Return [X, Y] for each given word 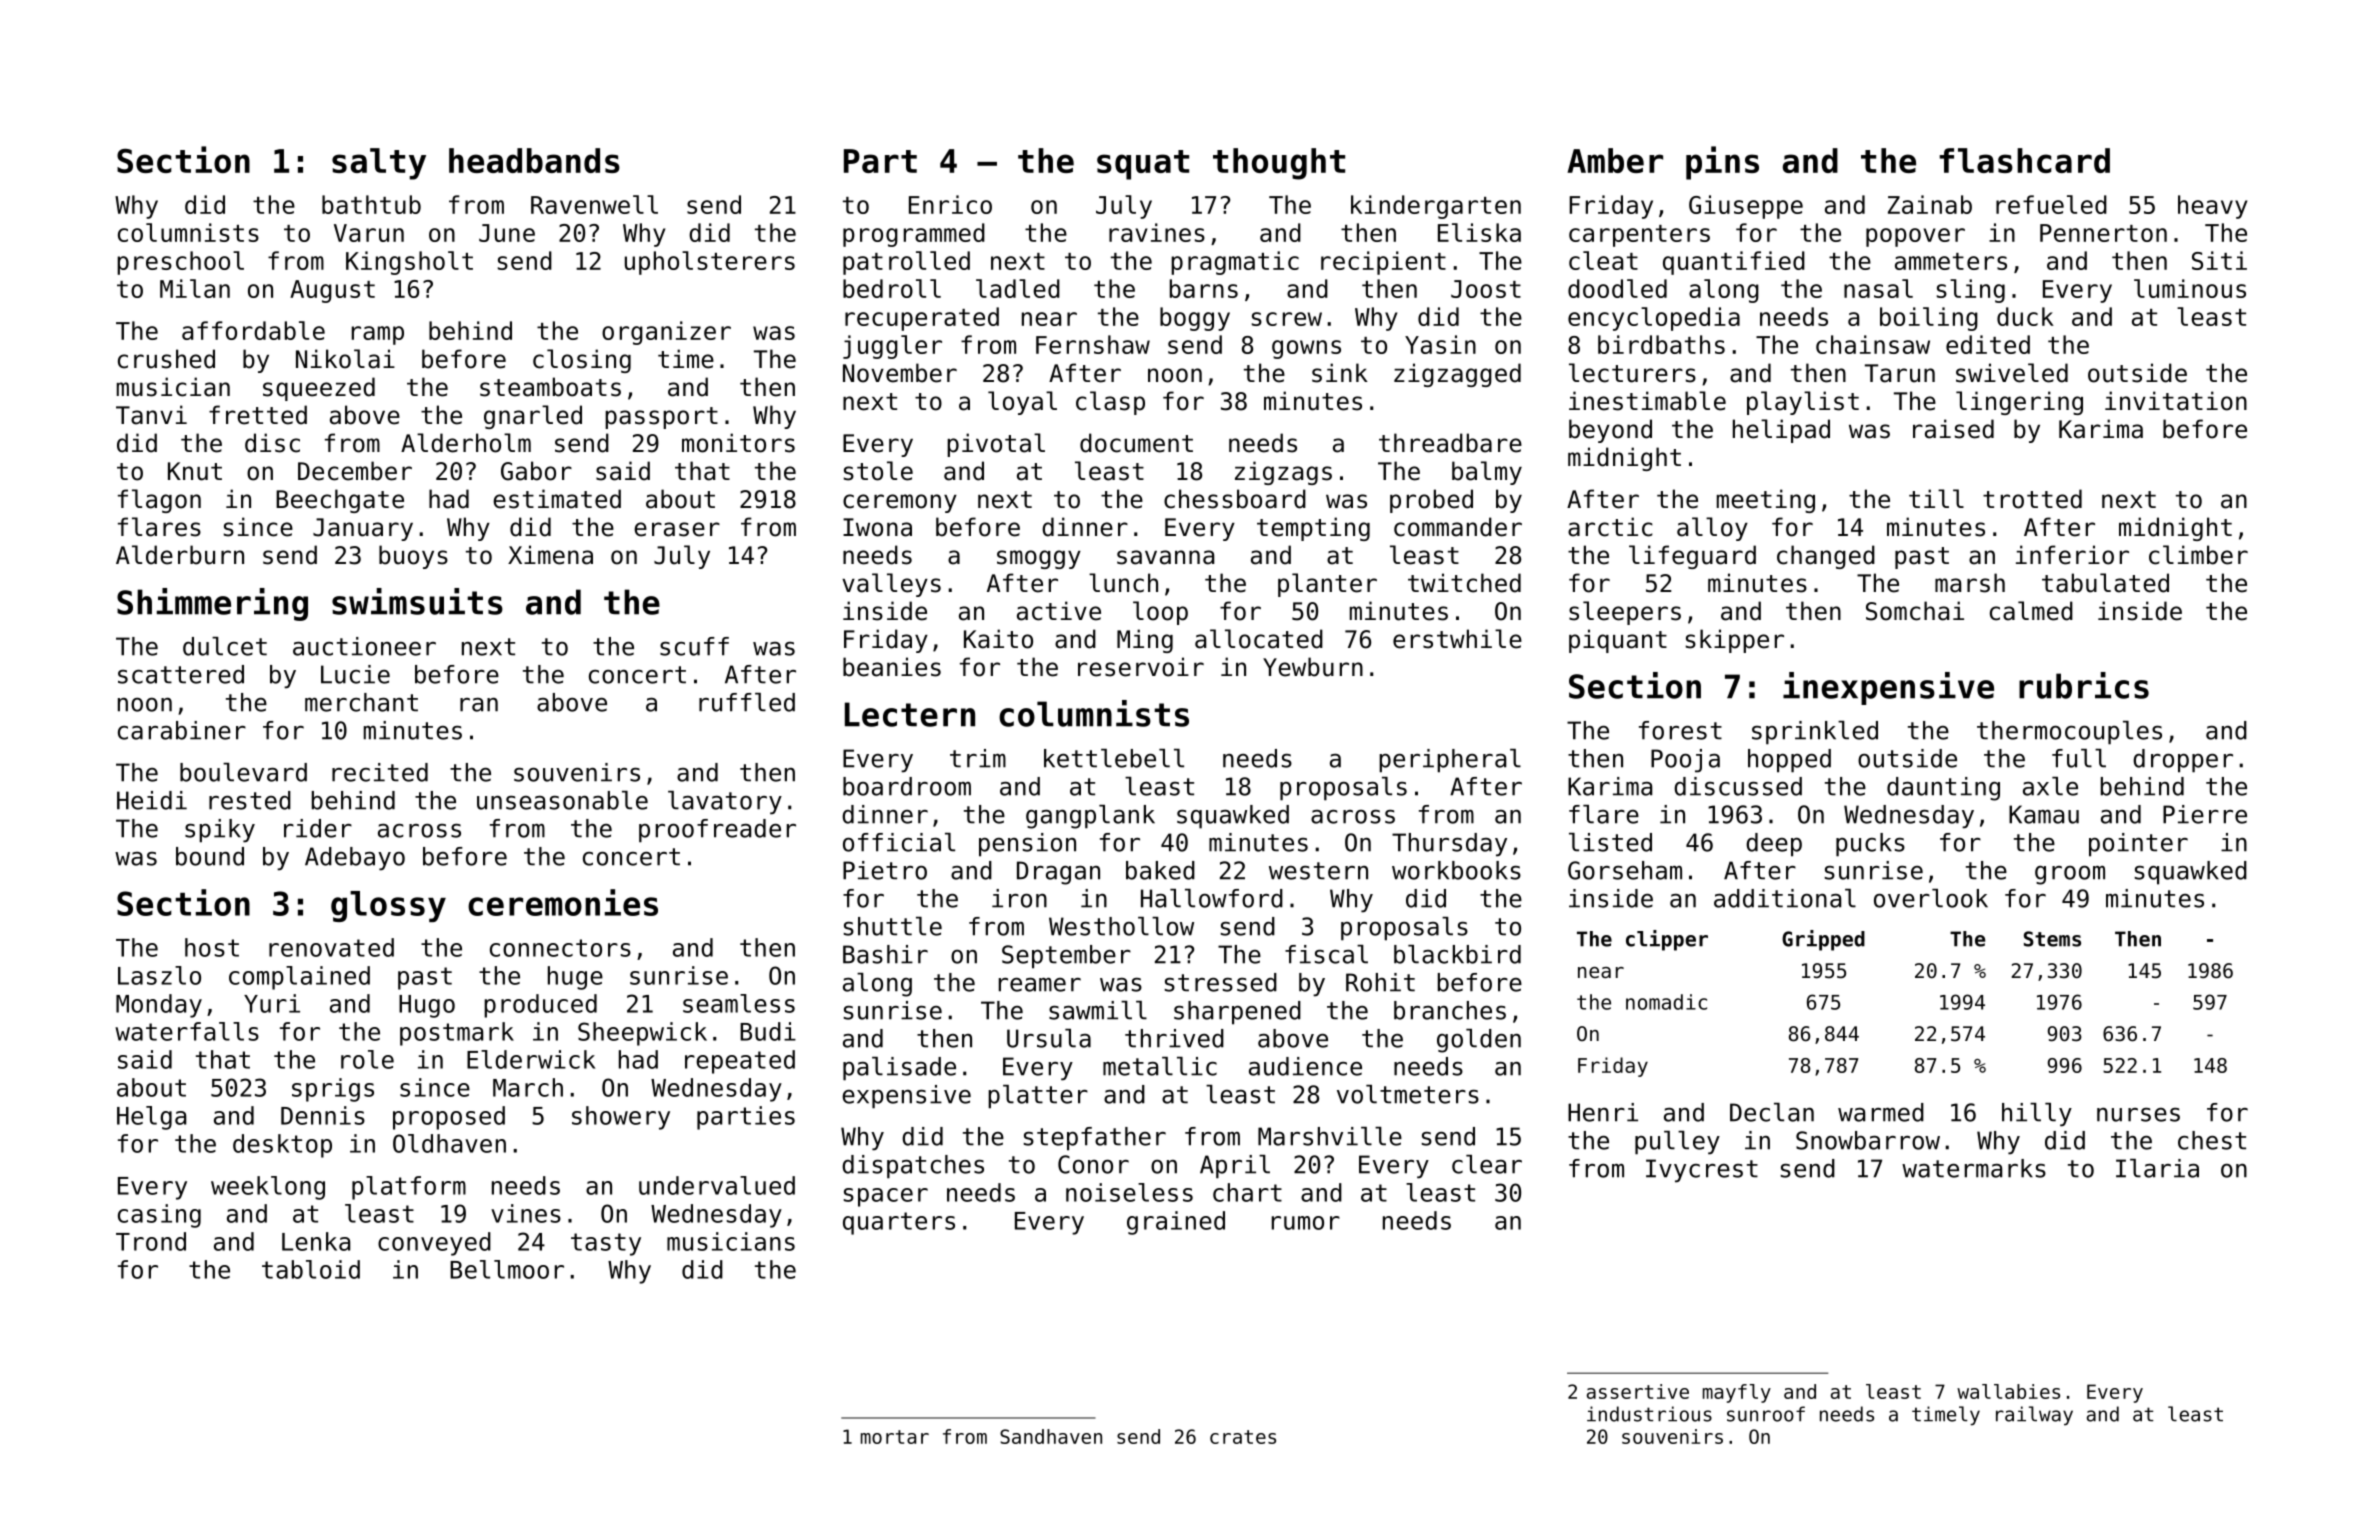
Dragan [1058, 873]
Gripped [1823, 940]
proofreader [717, 831]
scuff [694, 646]
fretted [258, 415]
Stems [2052, 939]
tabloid [311, 1269]
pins [1722, 163]
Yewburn [1313, 667]
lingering [2019, 403]
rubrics [2084, 685]
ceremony [900, 503]
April [1235, 1167]
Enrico [950, 204]
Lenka [316, 1241]
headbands [534, 160]
